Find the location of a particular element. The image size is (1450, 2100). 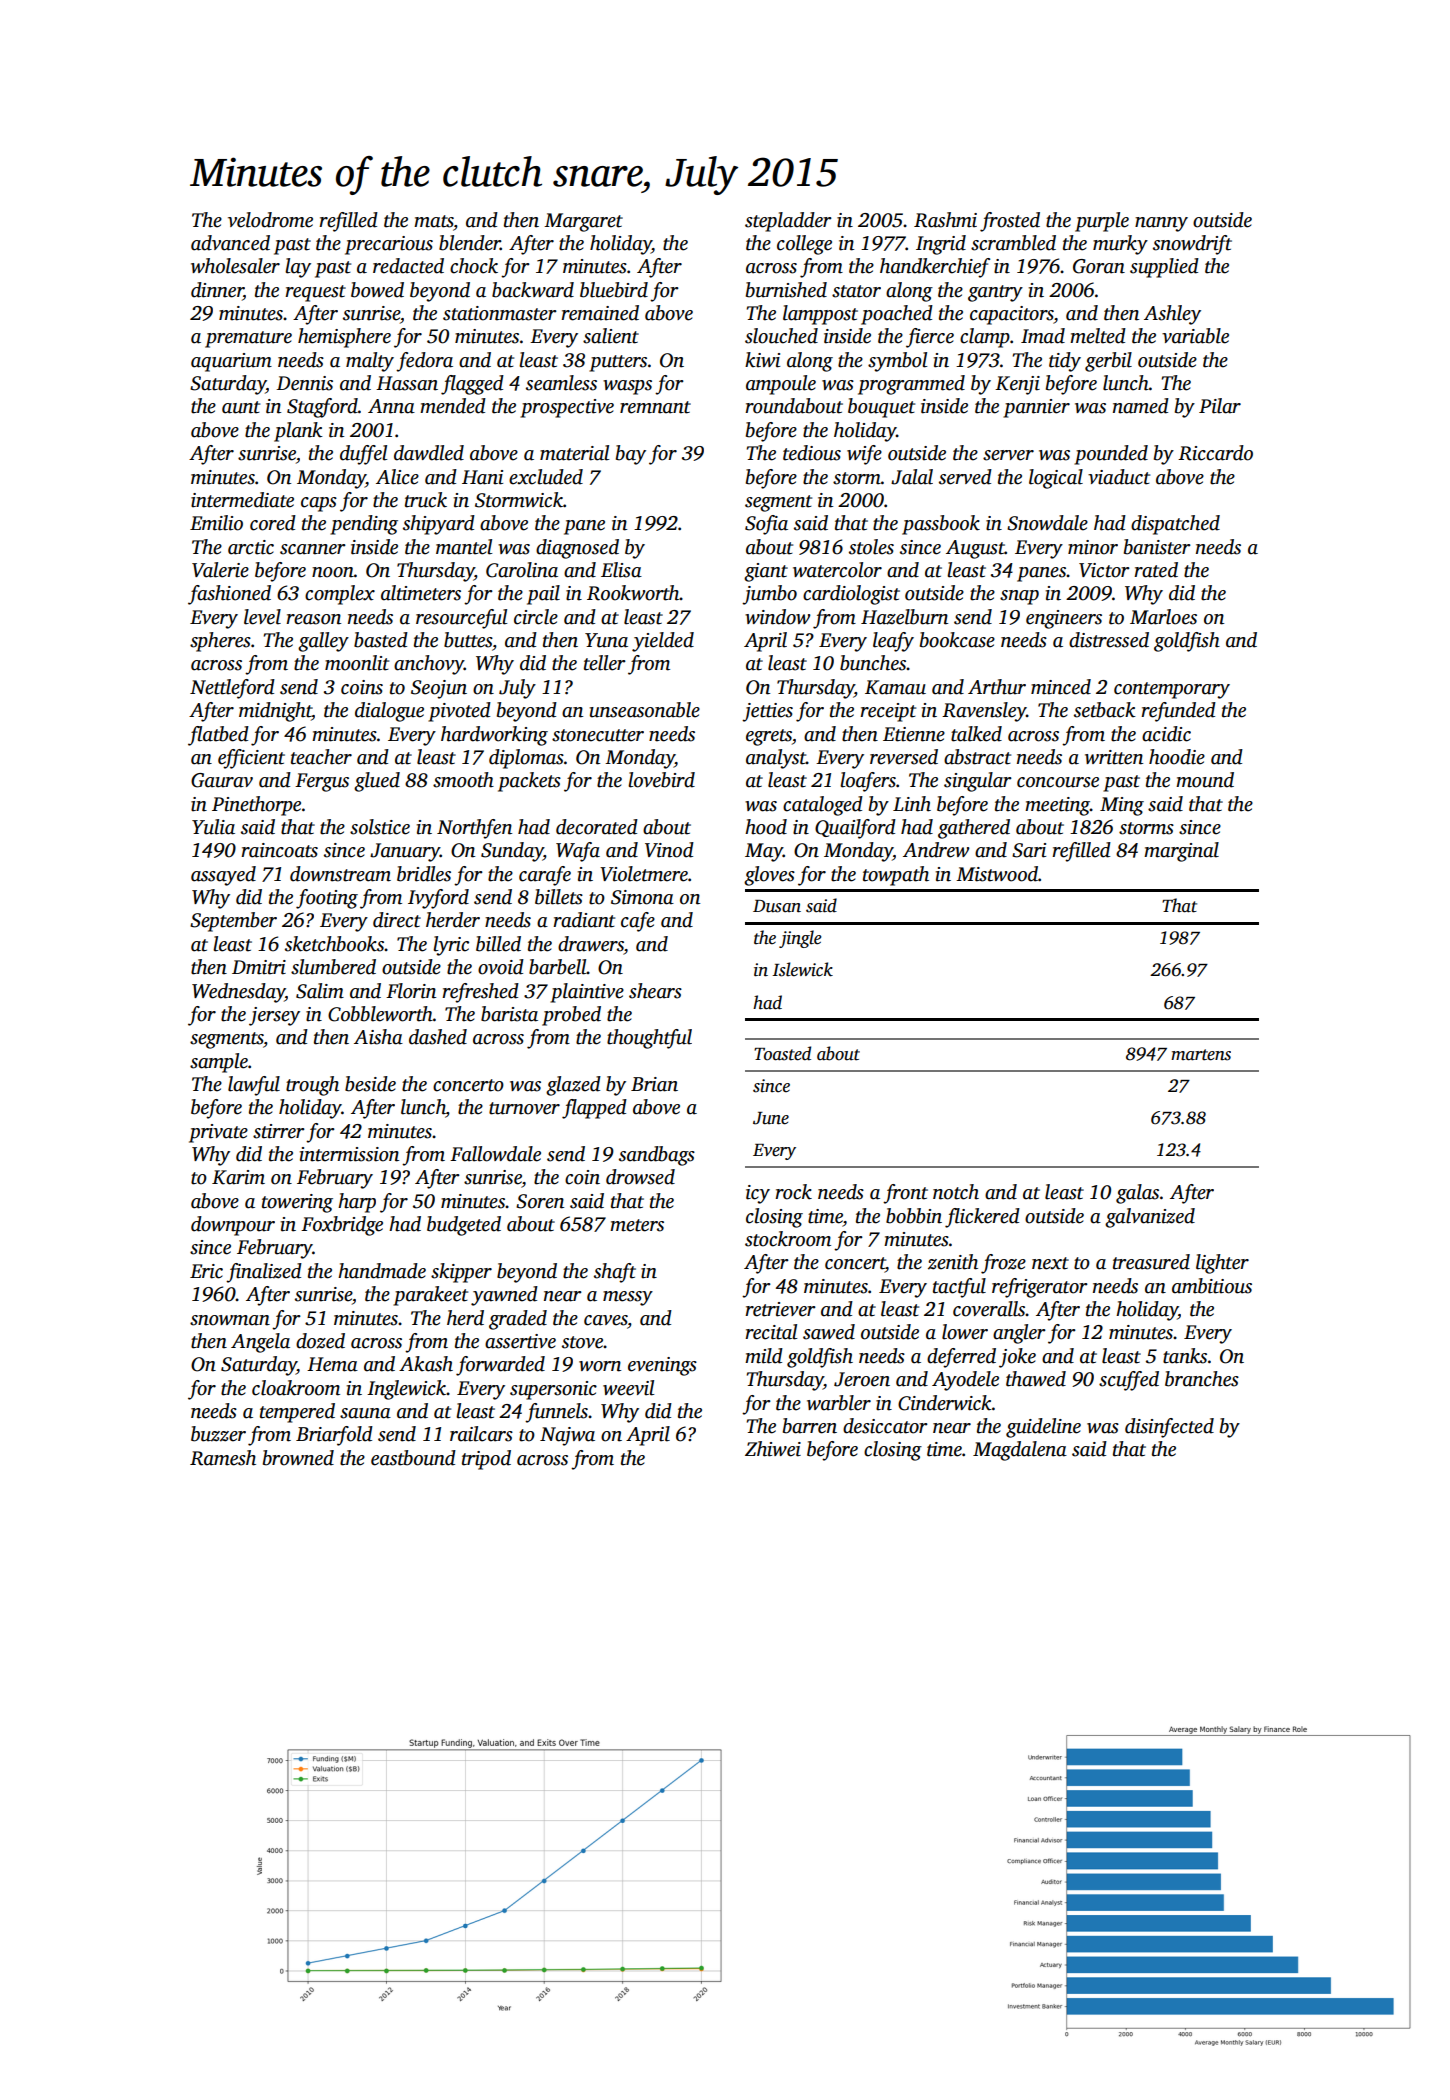

Imad is located at coordinates (1043, 336).
